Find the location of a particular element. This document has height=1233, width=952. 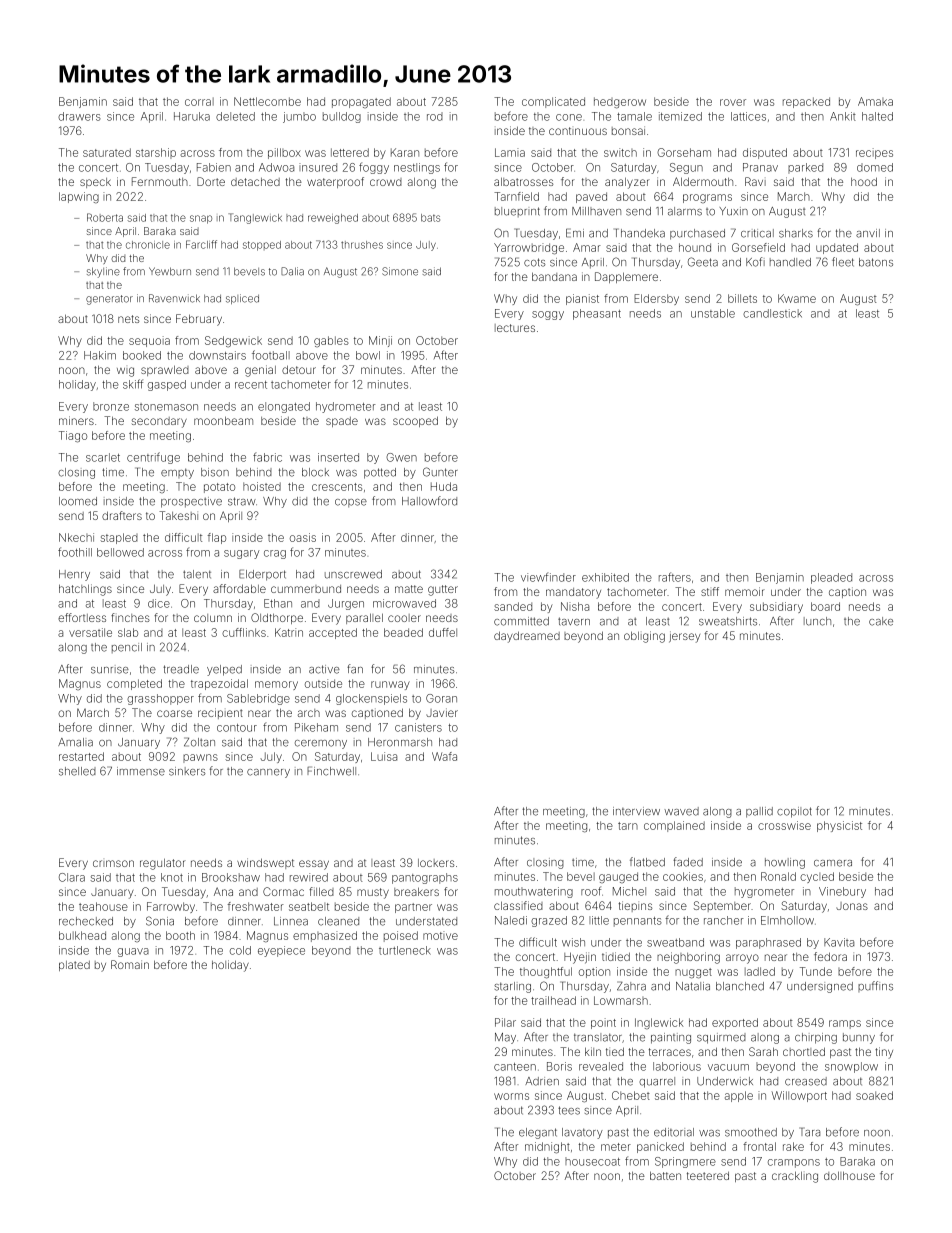

Romain is located at coordinates (130, 964).
